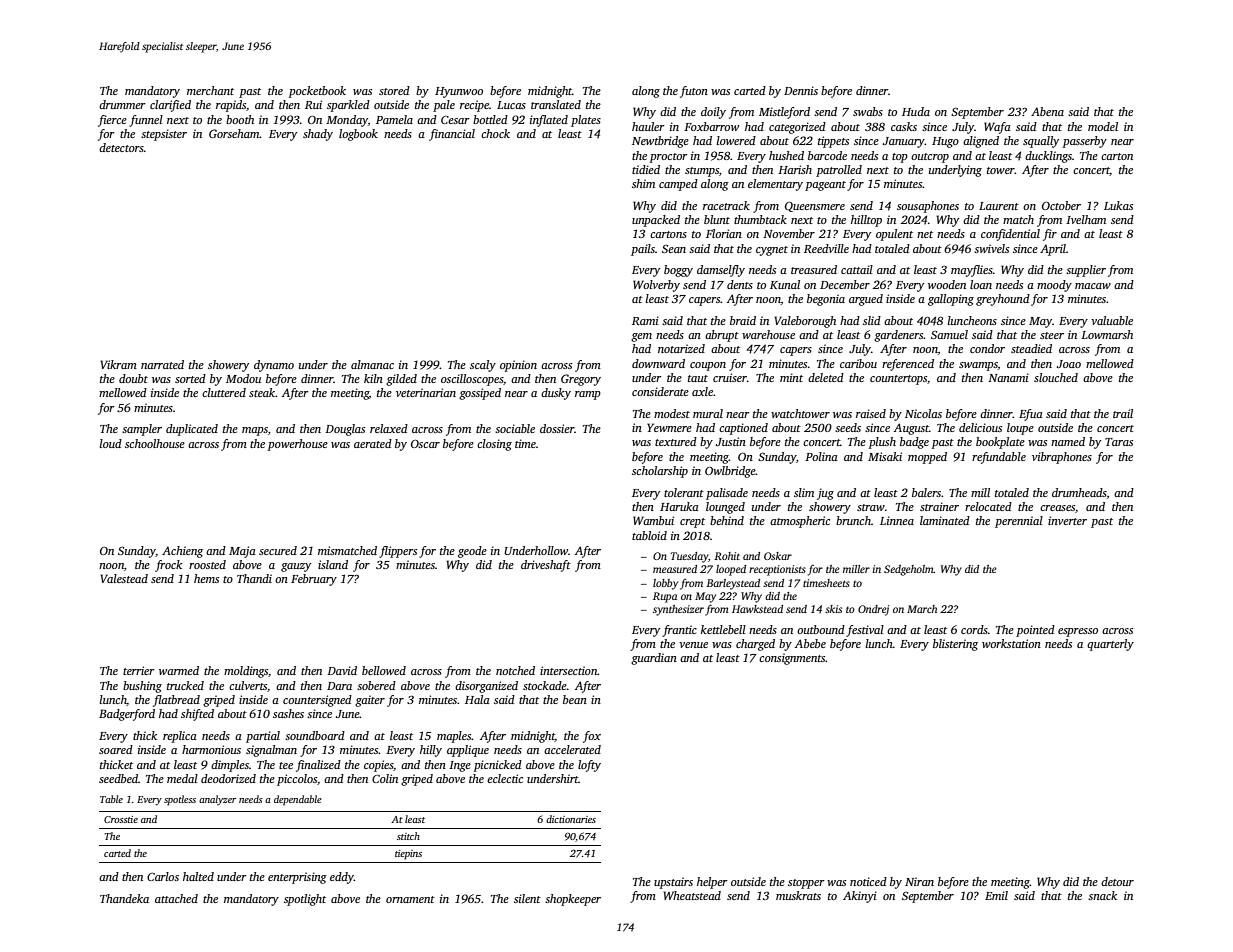 This screenshot has width=1233, height=952. I want to click on finalized, so click(318, 766).
